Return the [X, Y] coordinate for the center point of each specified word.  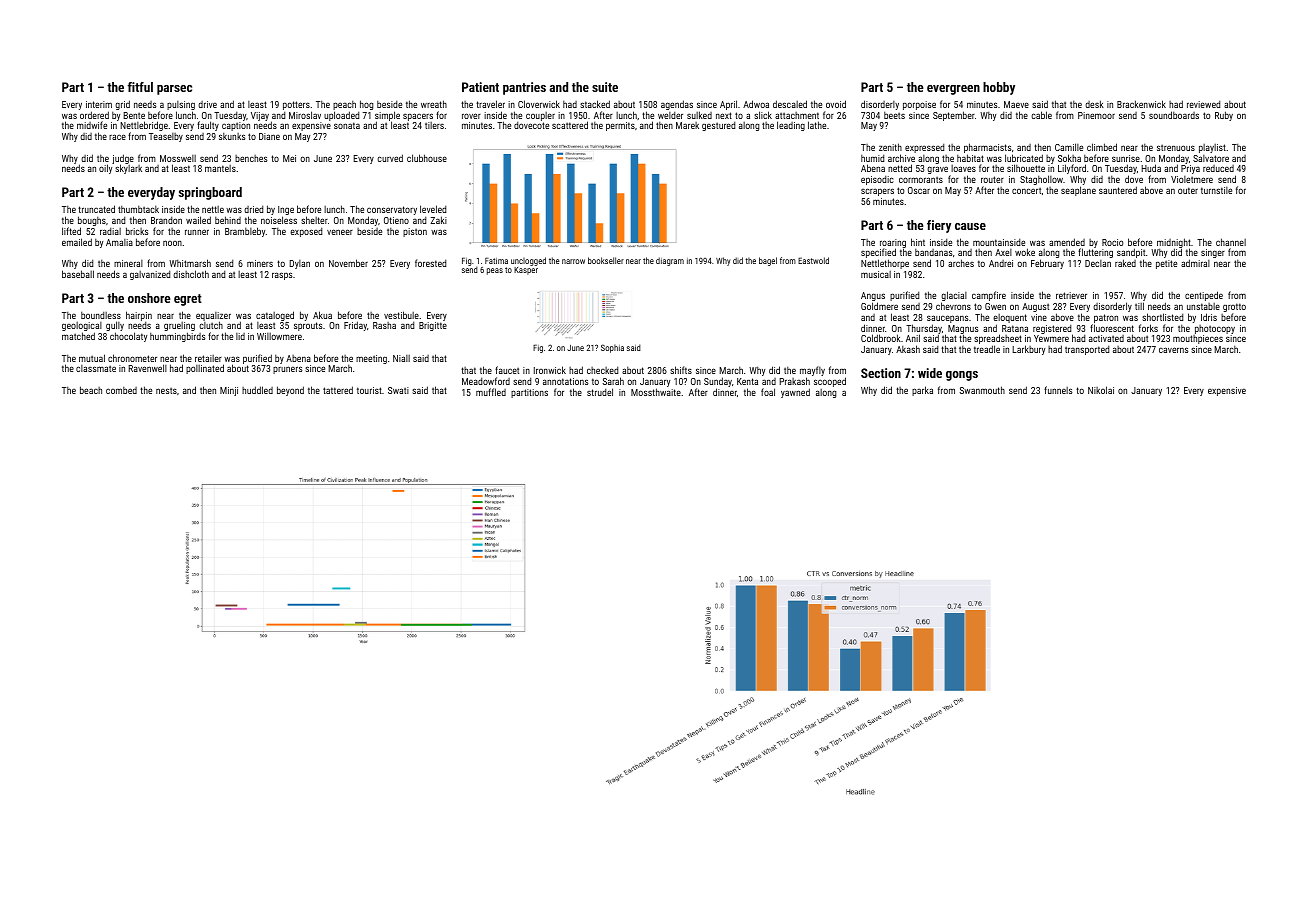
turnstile [1216, 190]
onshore [149, 298]
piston [415, 232]
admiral [1195, 263]
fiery [939, 226]
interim [99, 104]
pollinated [205, 369]
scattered [570, 125]
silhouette [1026, 168]
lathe [817, 125]
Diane [269, 136]
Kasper [526, 271]
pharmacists [987, 148]
